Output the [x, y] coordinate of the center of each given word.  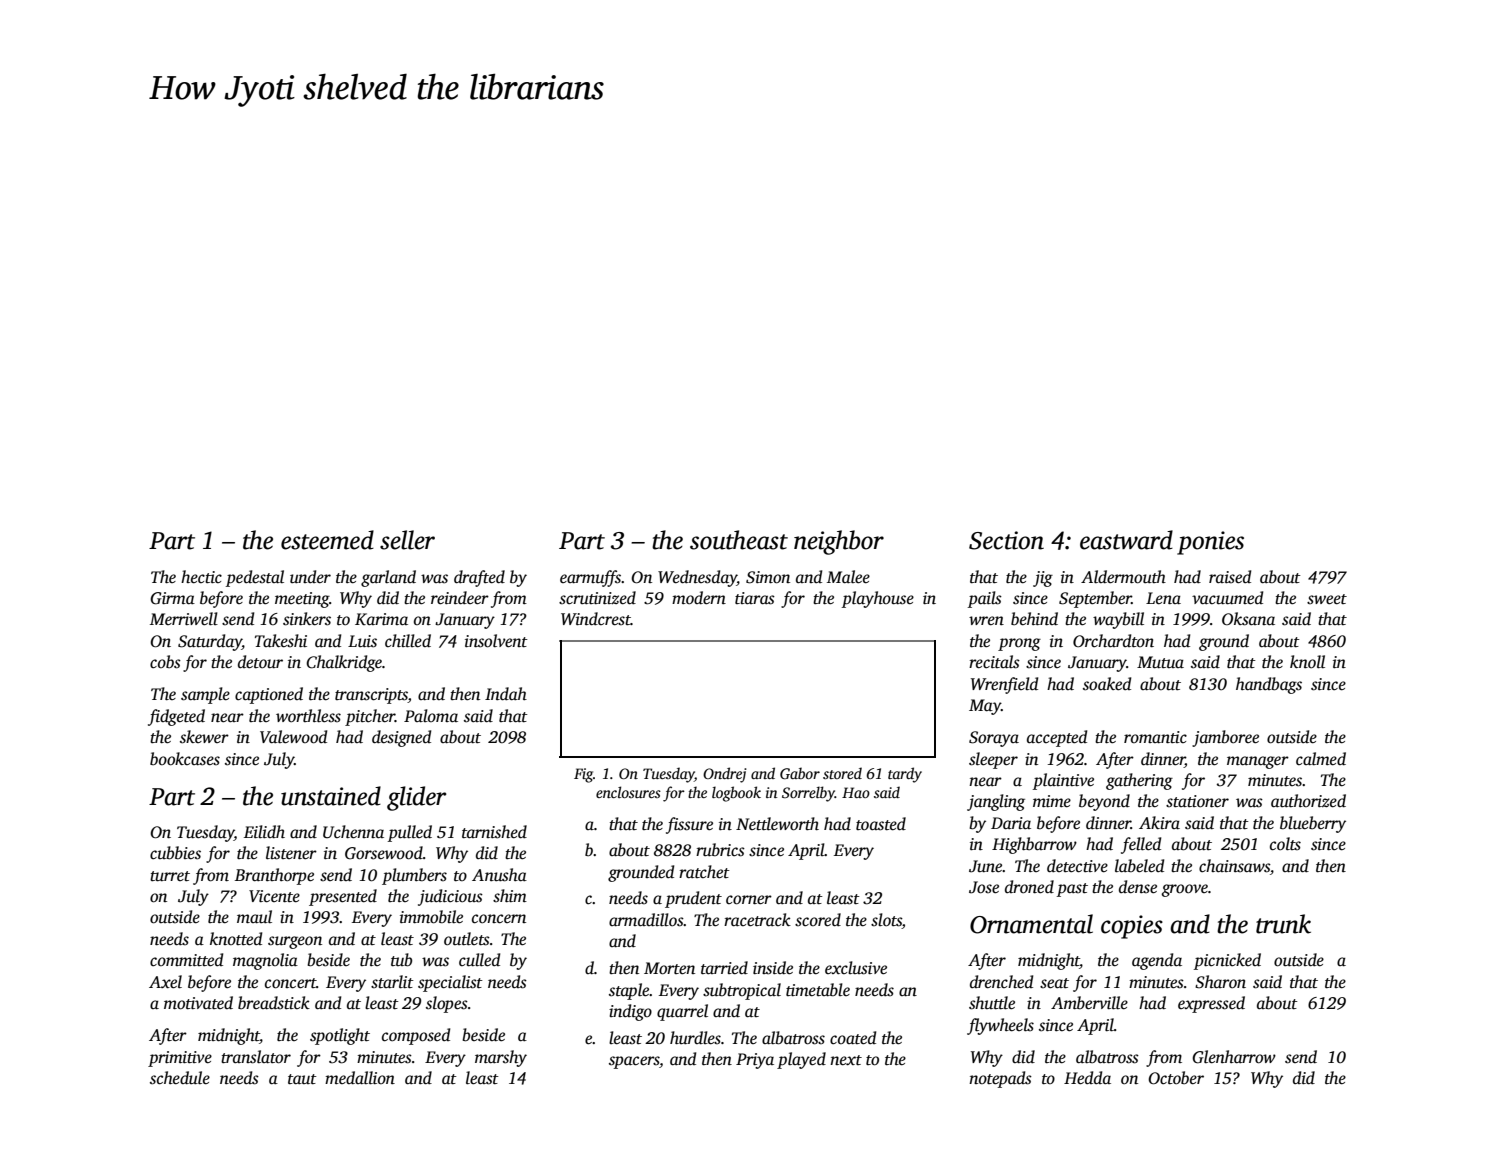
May [985, 707]
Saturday [210, 642]
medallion [360, 1078]
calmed [1321, 759]
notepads [1000, 1079]
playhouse [878, 599]
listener [291, 853]
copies [1132, 927]
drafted [479, 578]
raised [1230, 577]
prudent [693, 899]
